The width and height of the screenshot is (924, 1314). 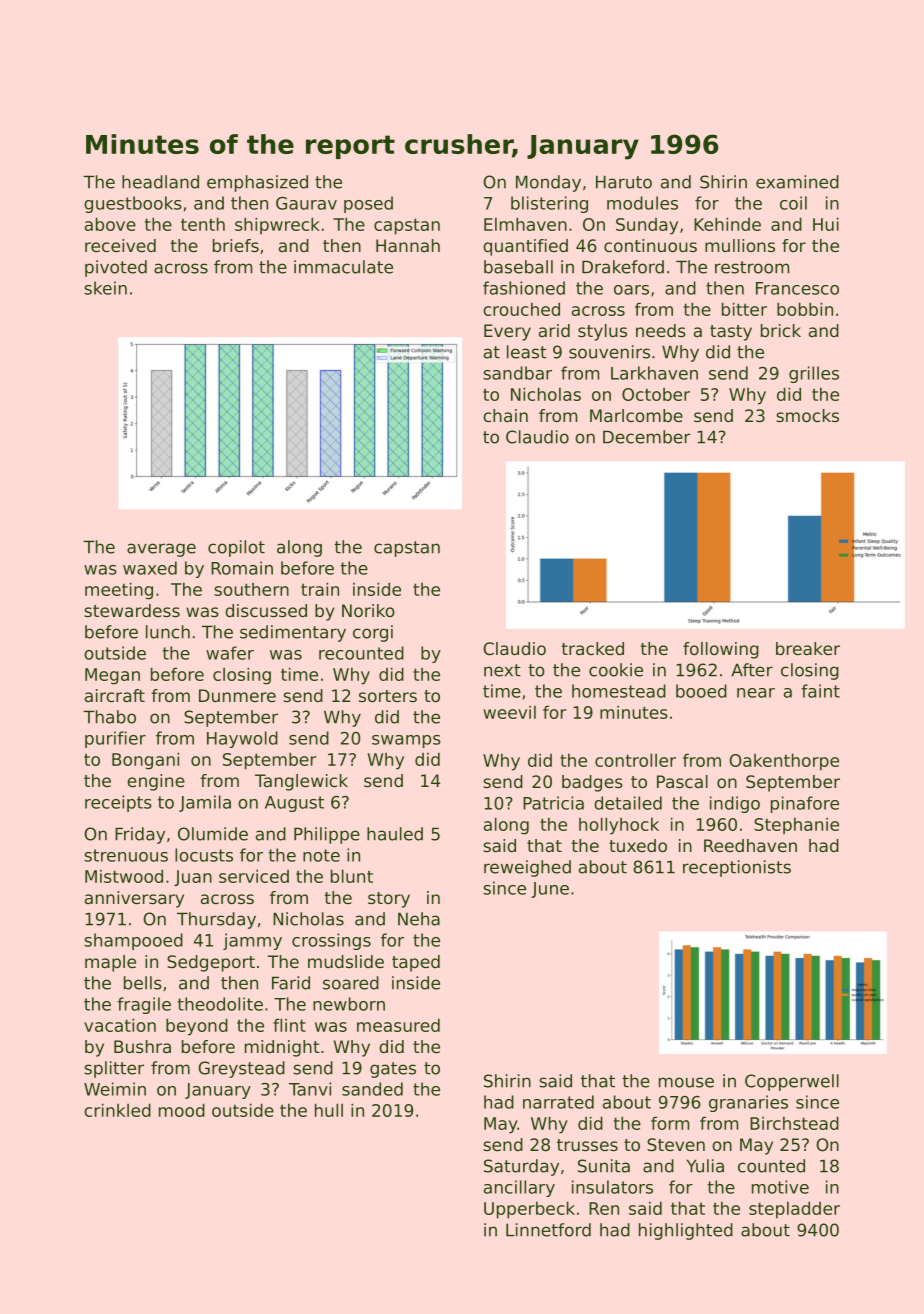 What do you see at coordinates (519, 1188) in the screenshot?
I see `ancillary` at bounding box center [519, 1188].
